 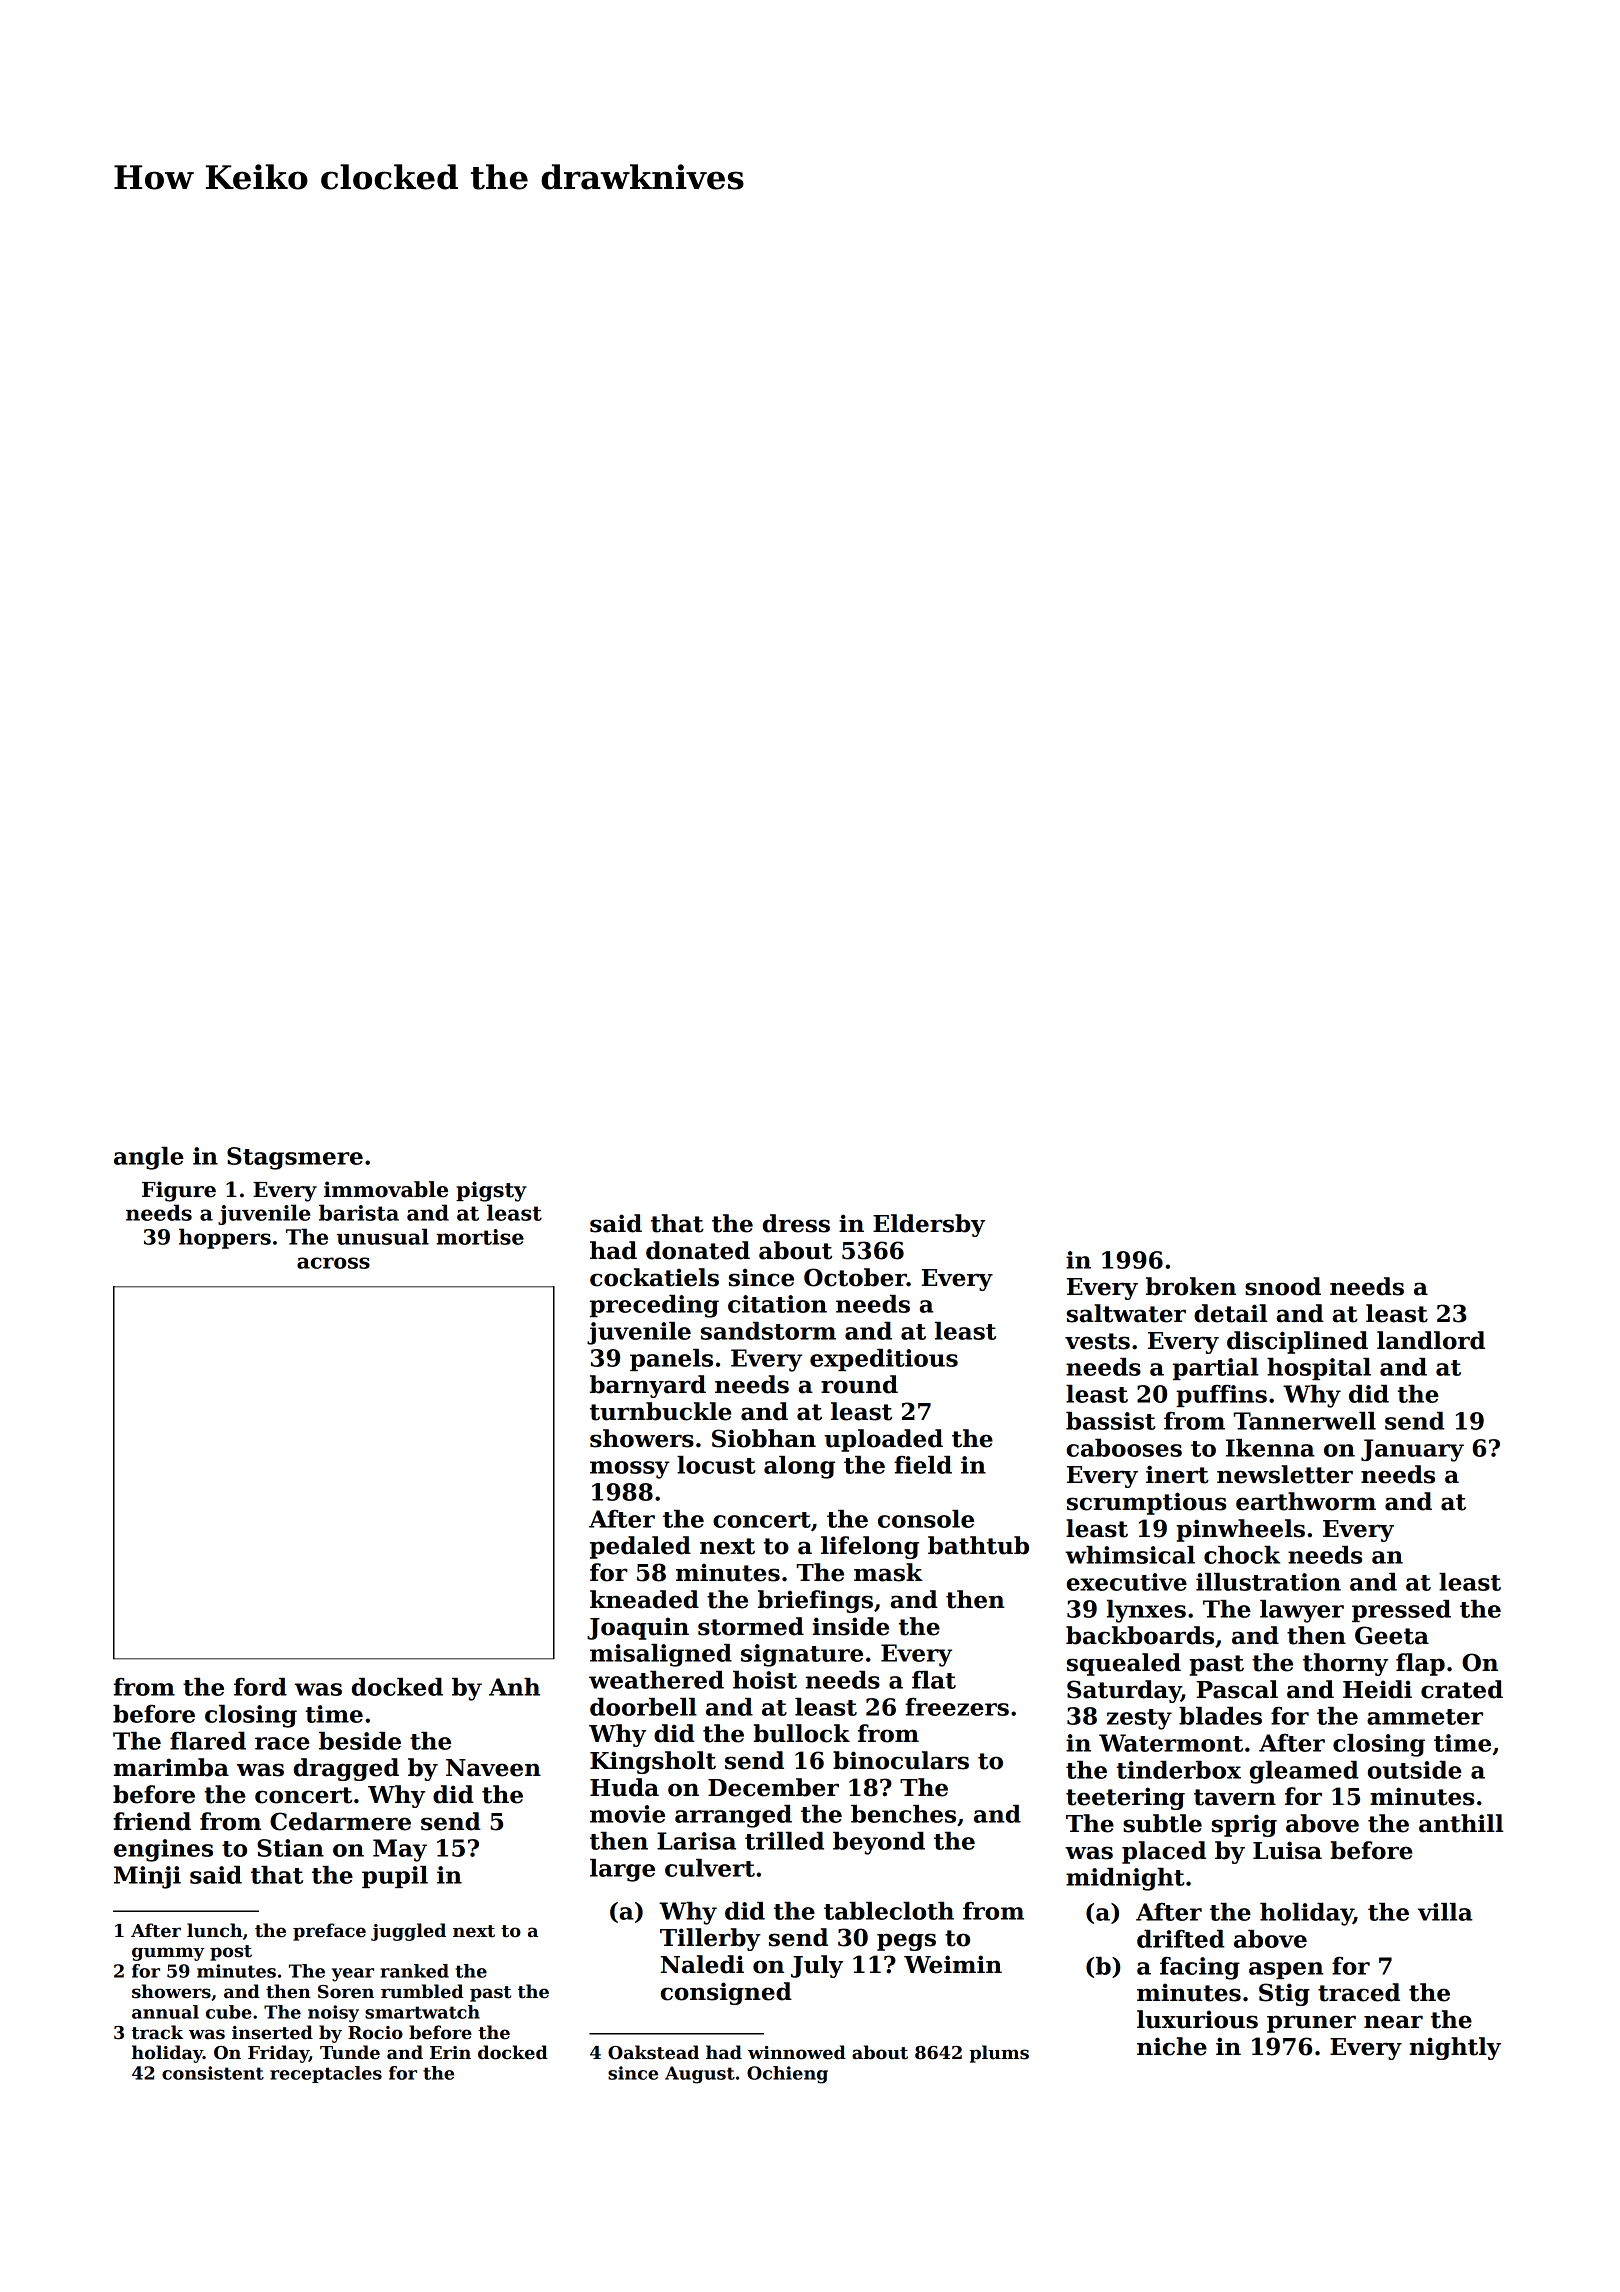 I want to click on Eldersby, so click(x=929, y=1225).
